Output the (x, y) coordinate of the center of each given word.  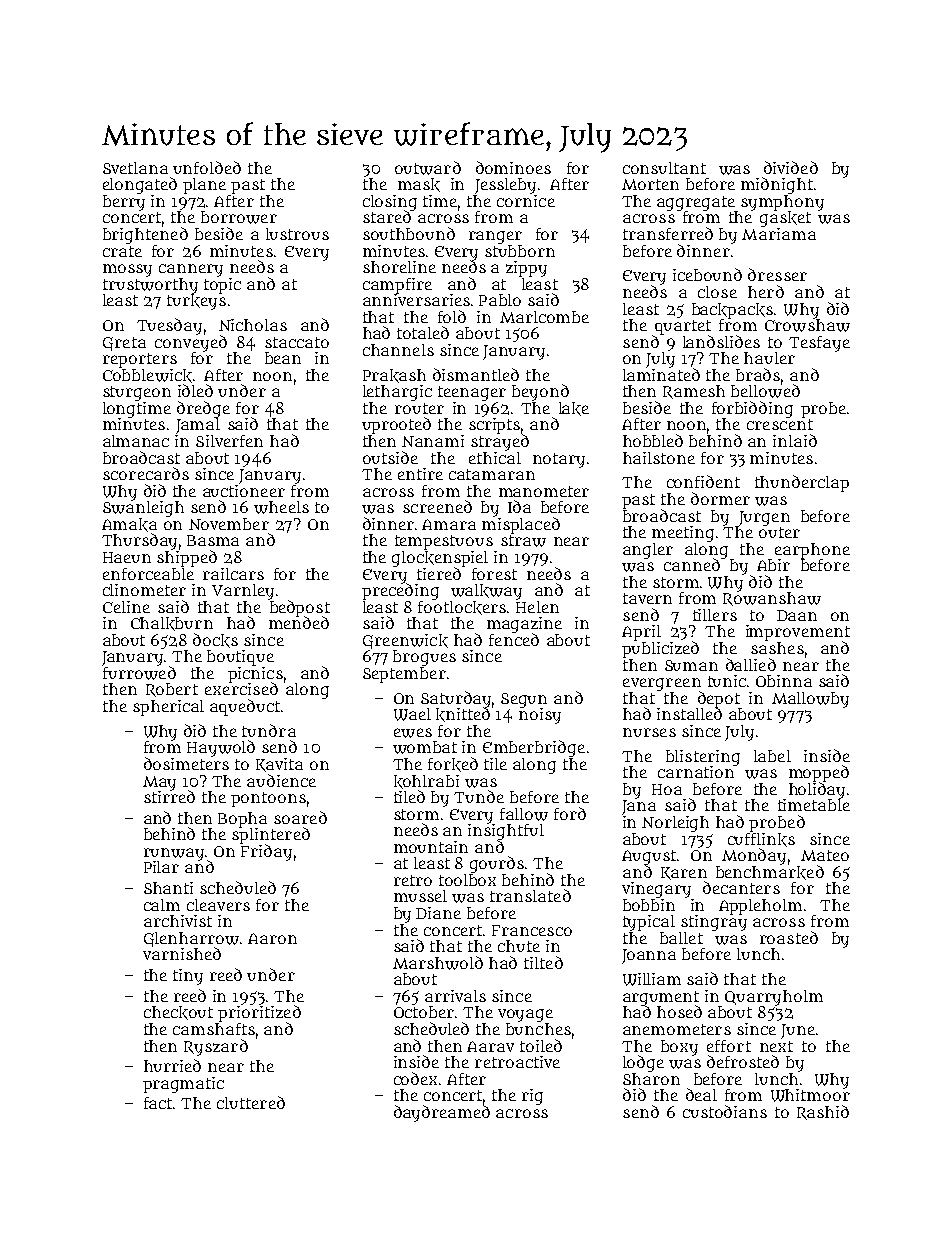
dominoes (513, 167)
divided (791, 167)
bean (283, 358)
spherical (168, 708)
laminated (661, 374)
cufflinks (761, 840)
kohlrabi (426, 782)
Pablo (500, 300)
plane (204, 186)
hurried (172, 1065)
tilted (543, 962)
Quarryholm (774, 998)
